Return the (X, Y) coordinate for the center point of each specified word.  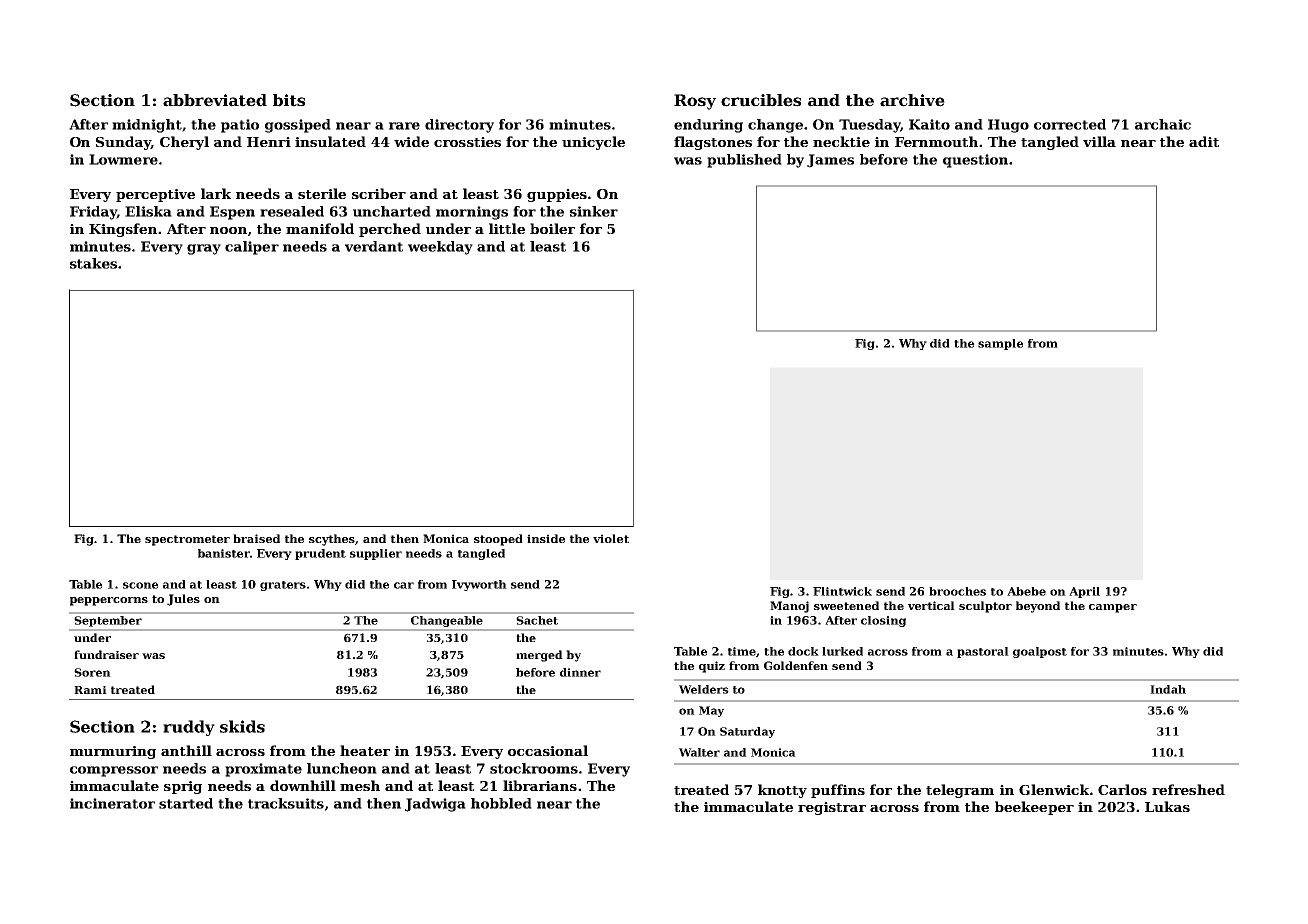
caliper (252, 248)
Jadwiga (435, 805)
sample (1000, 344)
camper (1113, 608)
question (975, 161)
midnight (147, 126)
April (1084, 592)
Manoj (789, 607)
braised (256, 538)
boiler (552, 228)
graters (283, 586)
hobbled (501, 803)
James (830, 161)
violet (611, 538)
